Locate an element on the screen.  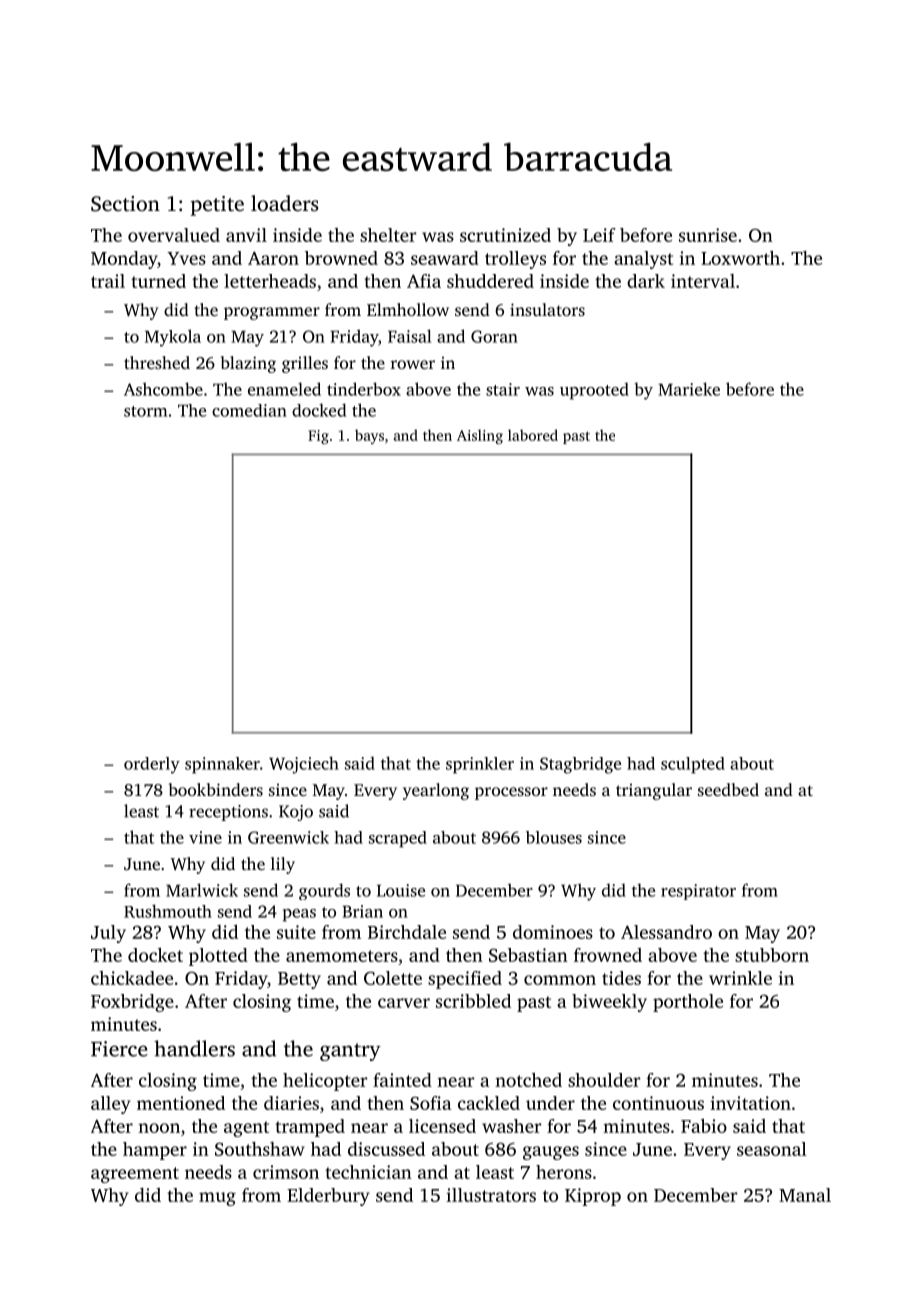
petite is located at coordinates (217, 206).
